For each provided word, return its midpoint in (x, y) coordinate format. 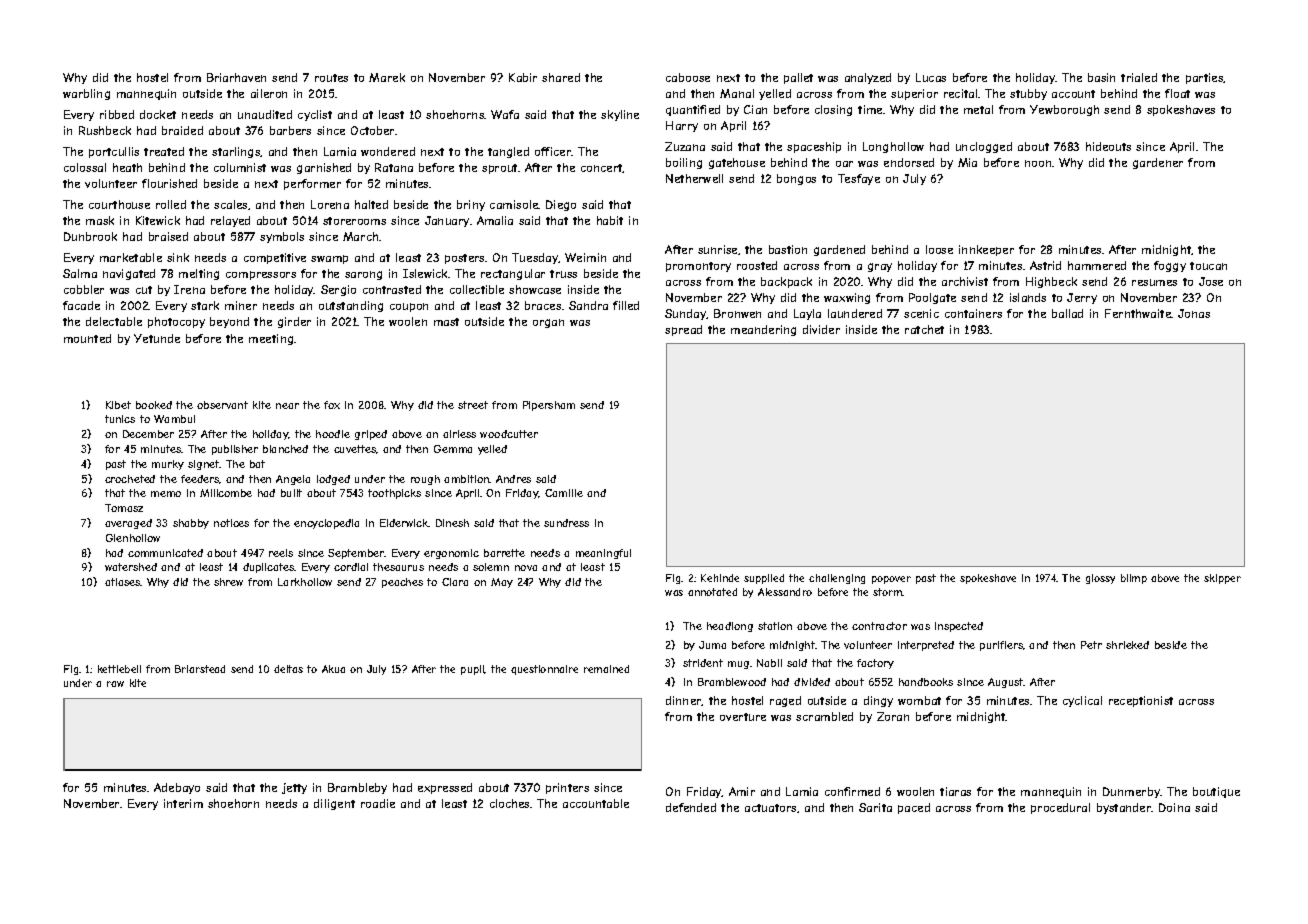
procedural (1060, 808)
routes (331, 78)
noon (1038, 163)
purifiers (1001, 646)
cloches (510, 803)
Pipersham (549, 406)
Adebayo (177, 788)
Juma (712, 645)
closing (833, 110)
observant (222, 405)
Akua (333, 669)
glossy (1100, 579)
